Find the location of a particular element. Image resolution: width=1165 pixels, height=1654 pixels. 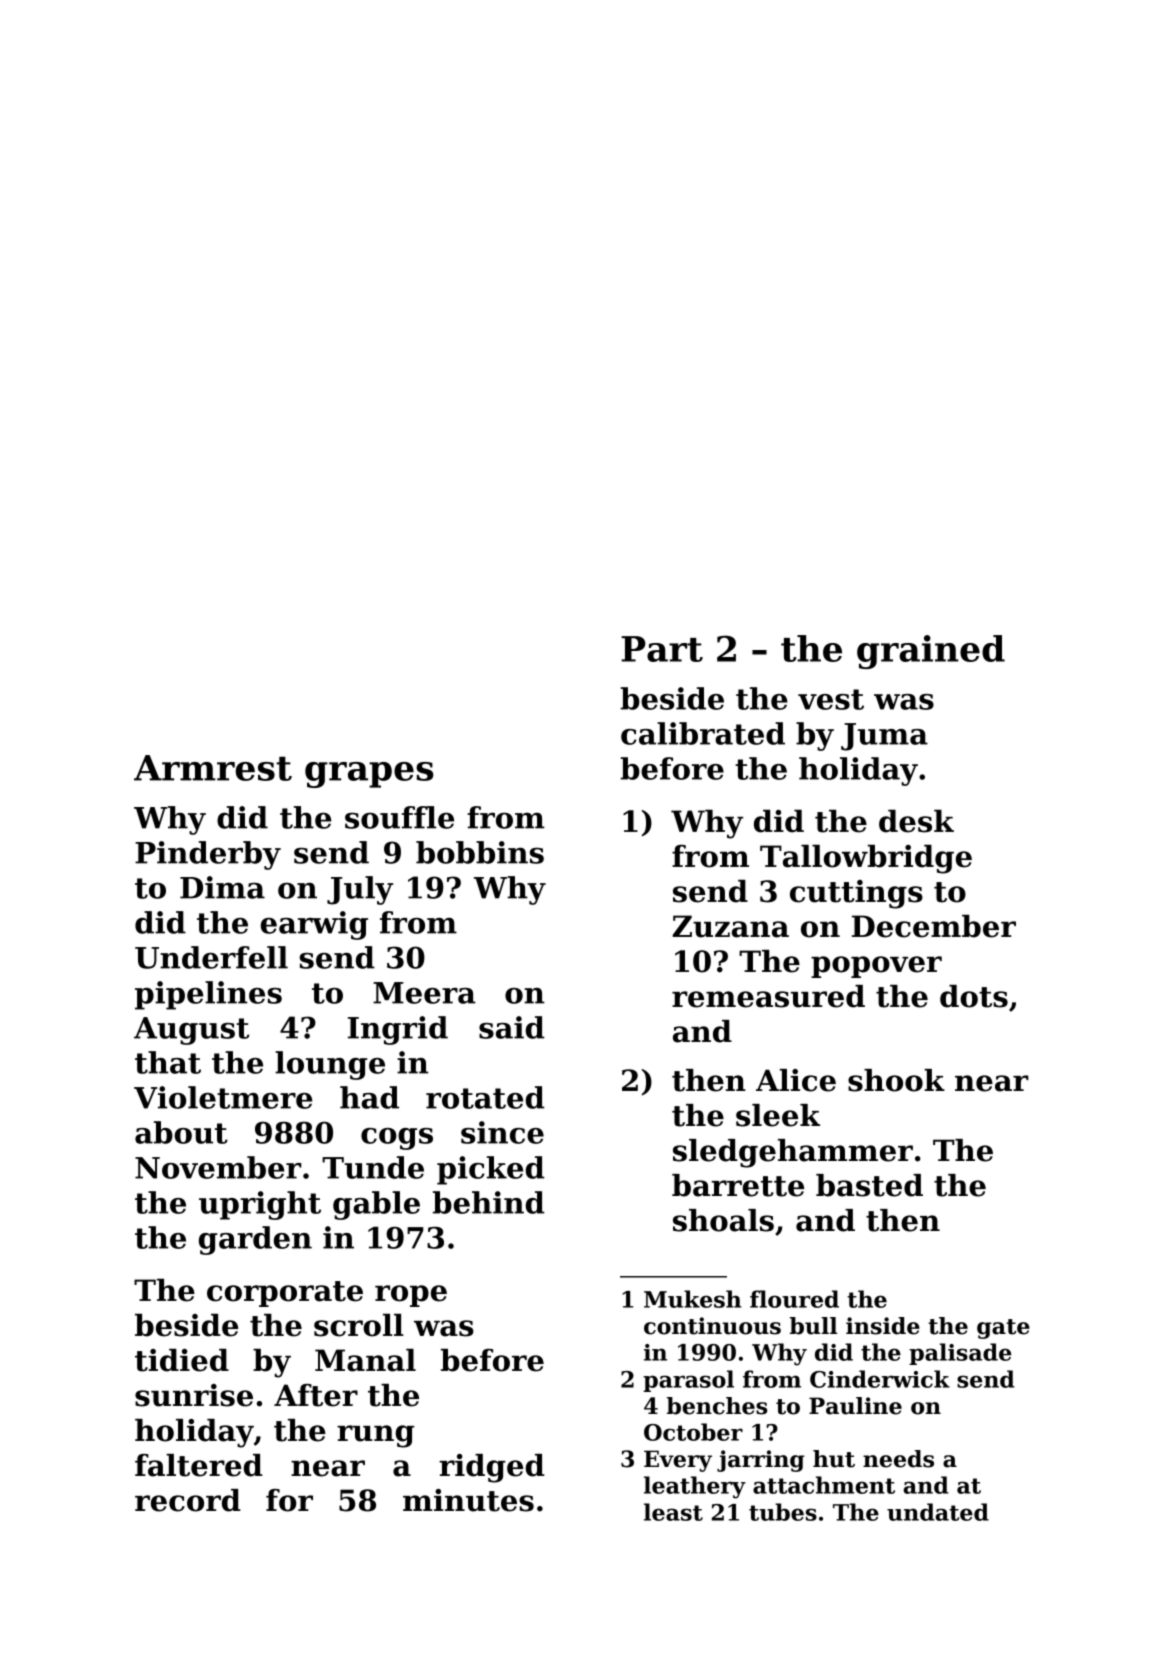

Zuzana is located at coordinates (730, 926).
